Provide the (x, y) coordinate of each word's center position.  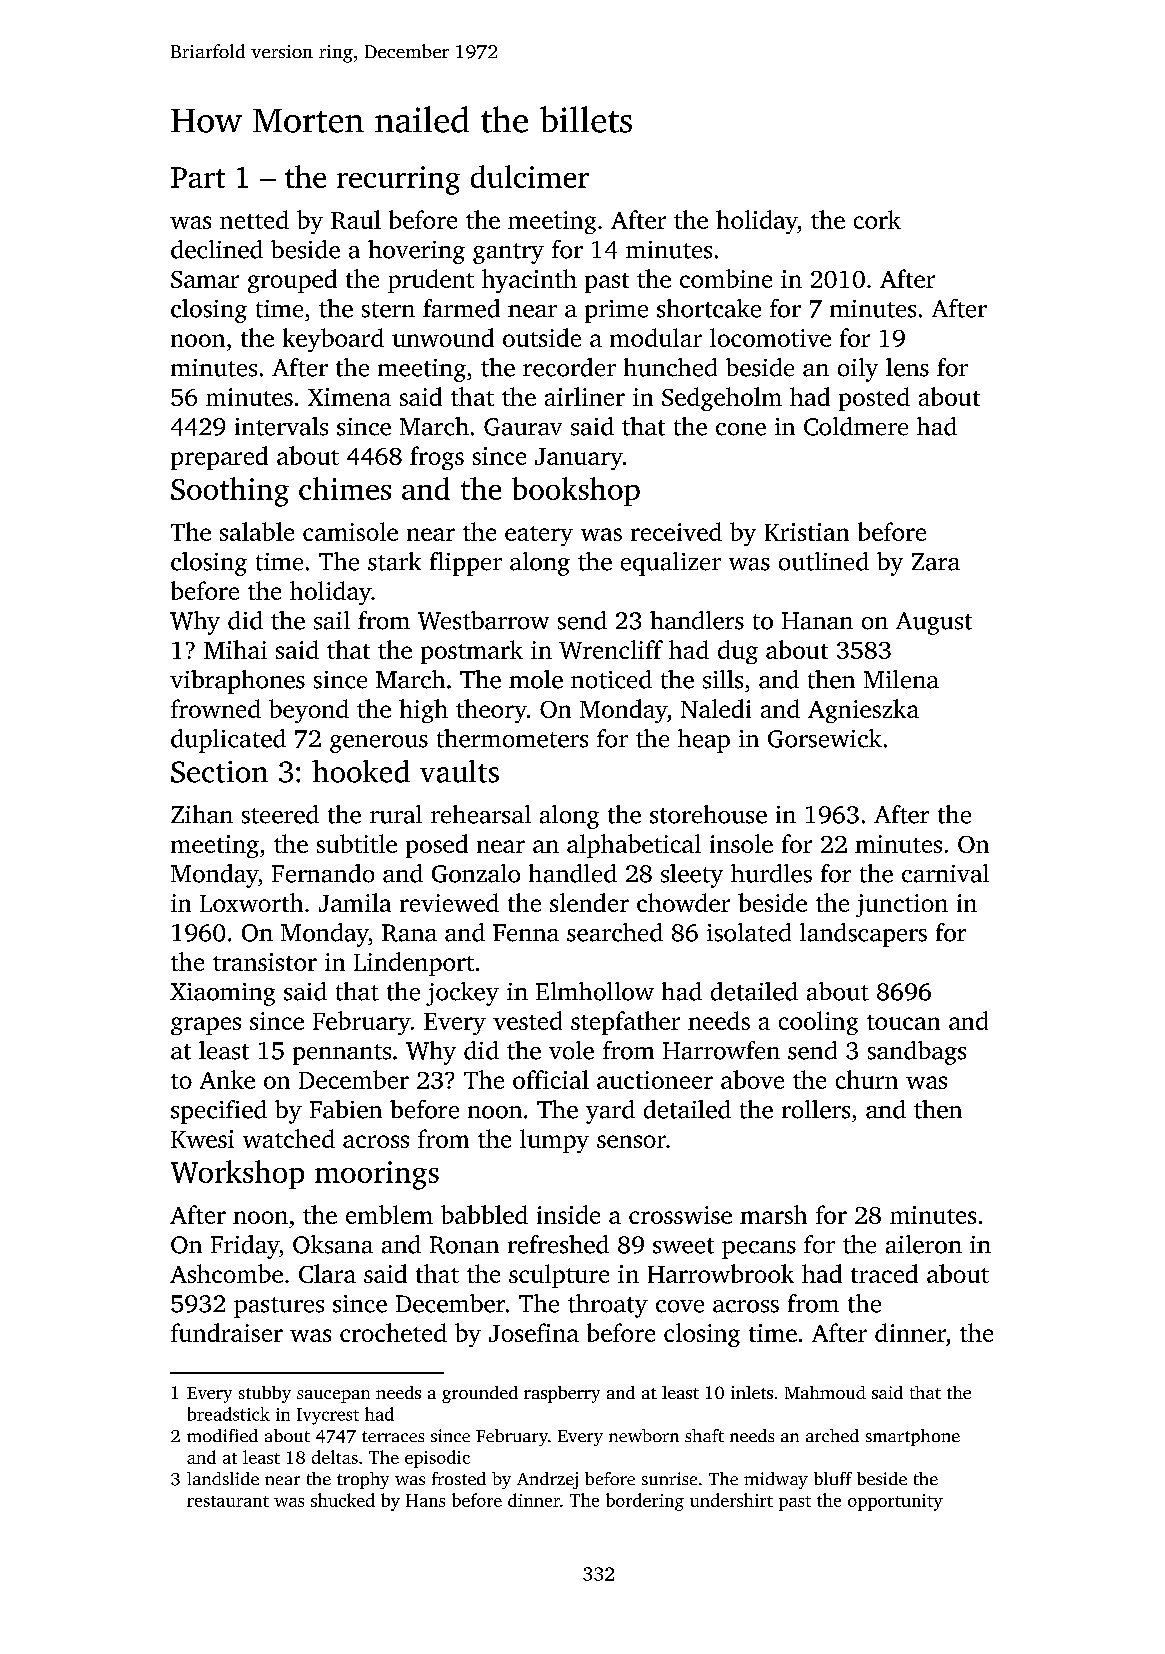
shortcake (709, 308)
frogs (437, 458)
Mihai (235, 649)
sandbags (917, 1053)
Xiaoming (222, 994)
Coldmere (856, 426)
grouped (292, 281)
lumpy (554, 1141)
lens (907, 367)
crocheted (393, 1332)
